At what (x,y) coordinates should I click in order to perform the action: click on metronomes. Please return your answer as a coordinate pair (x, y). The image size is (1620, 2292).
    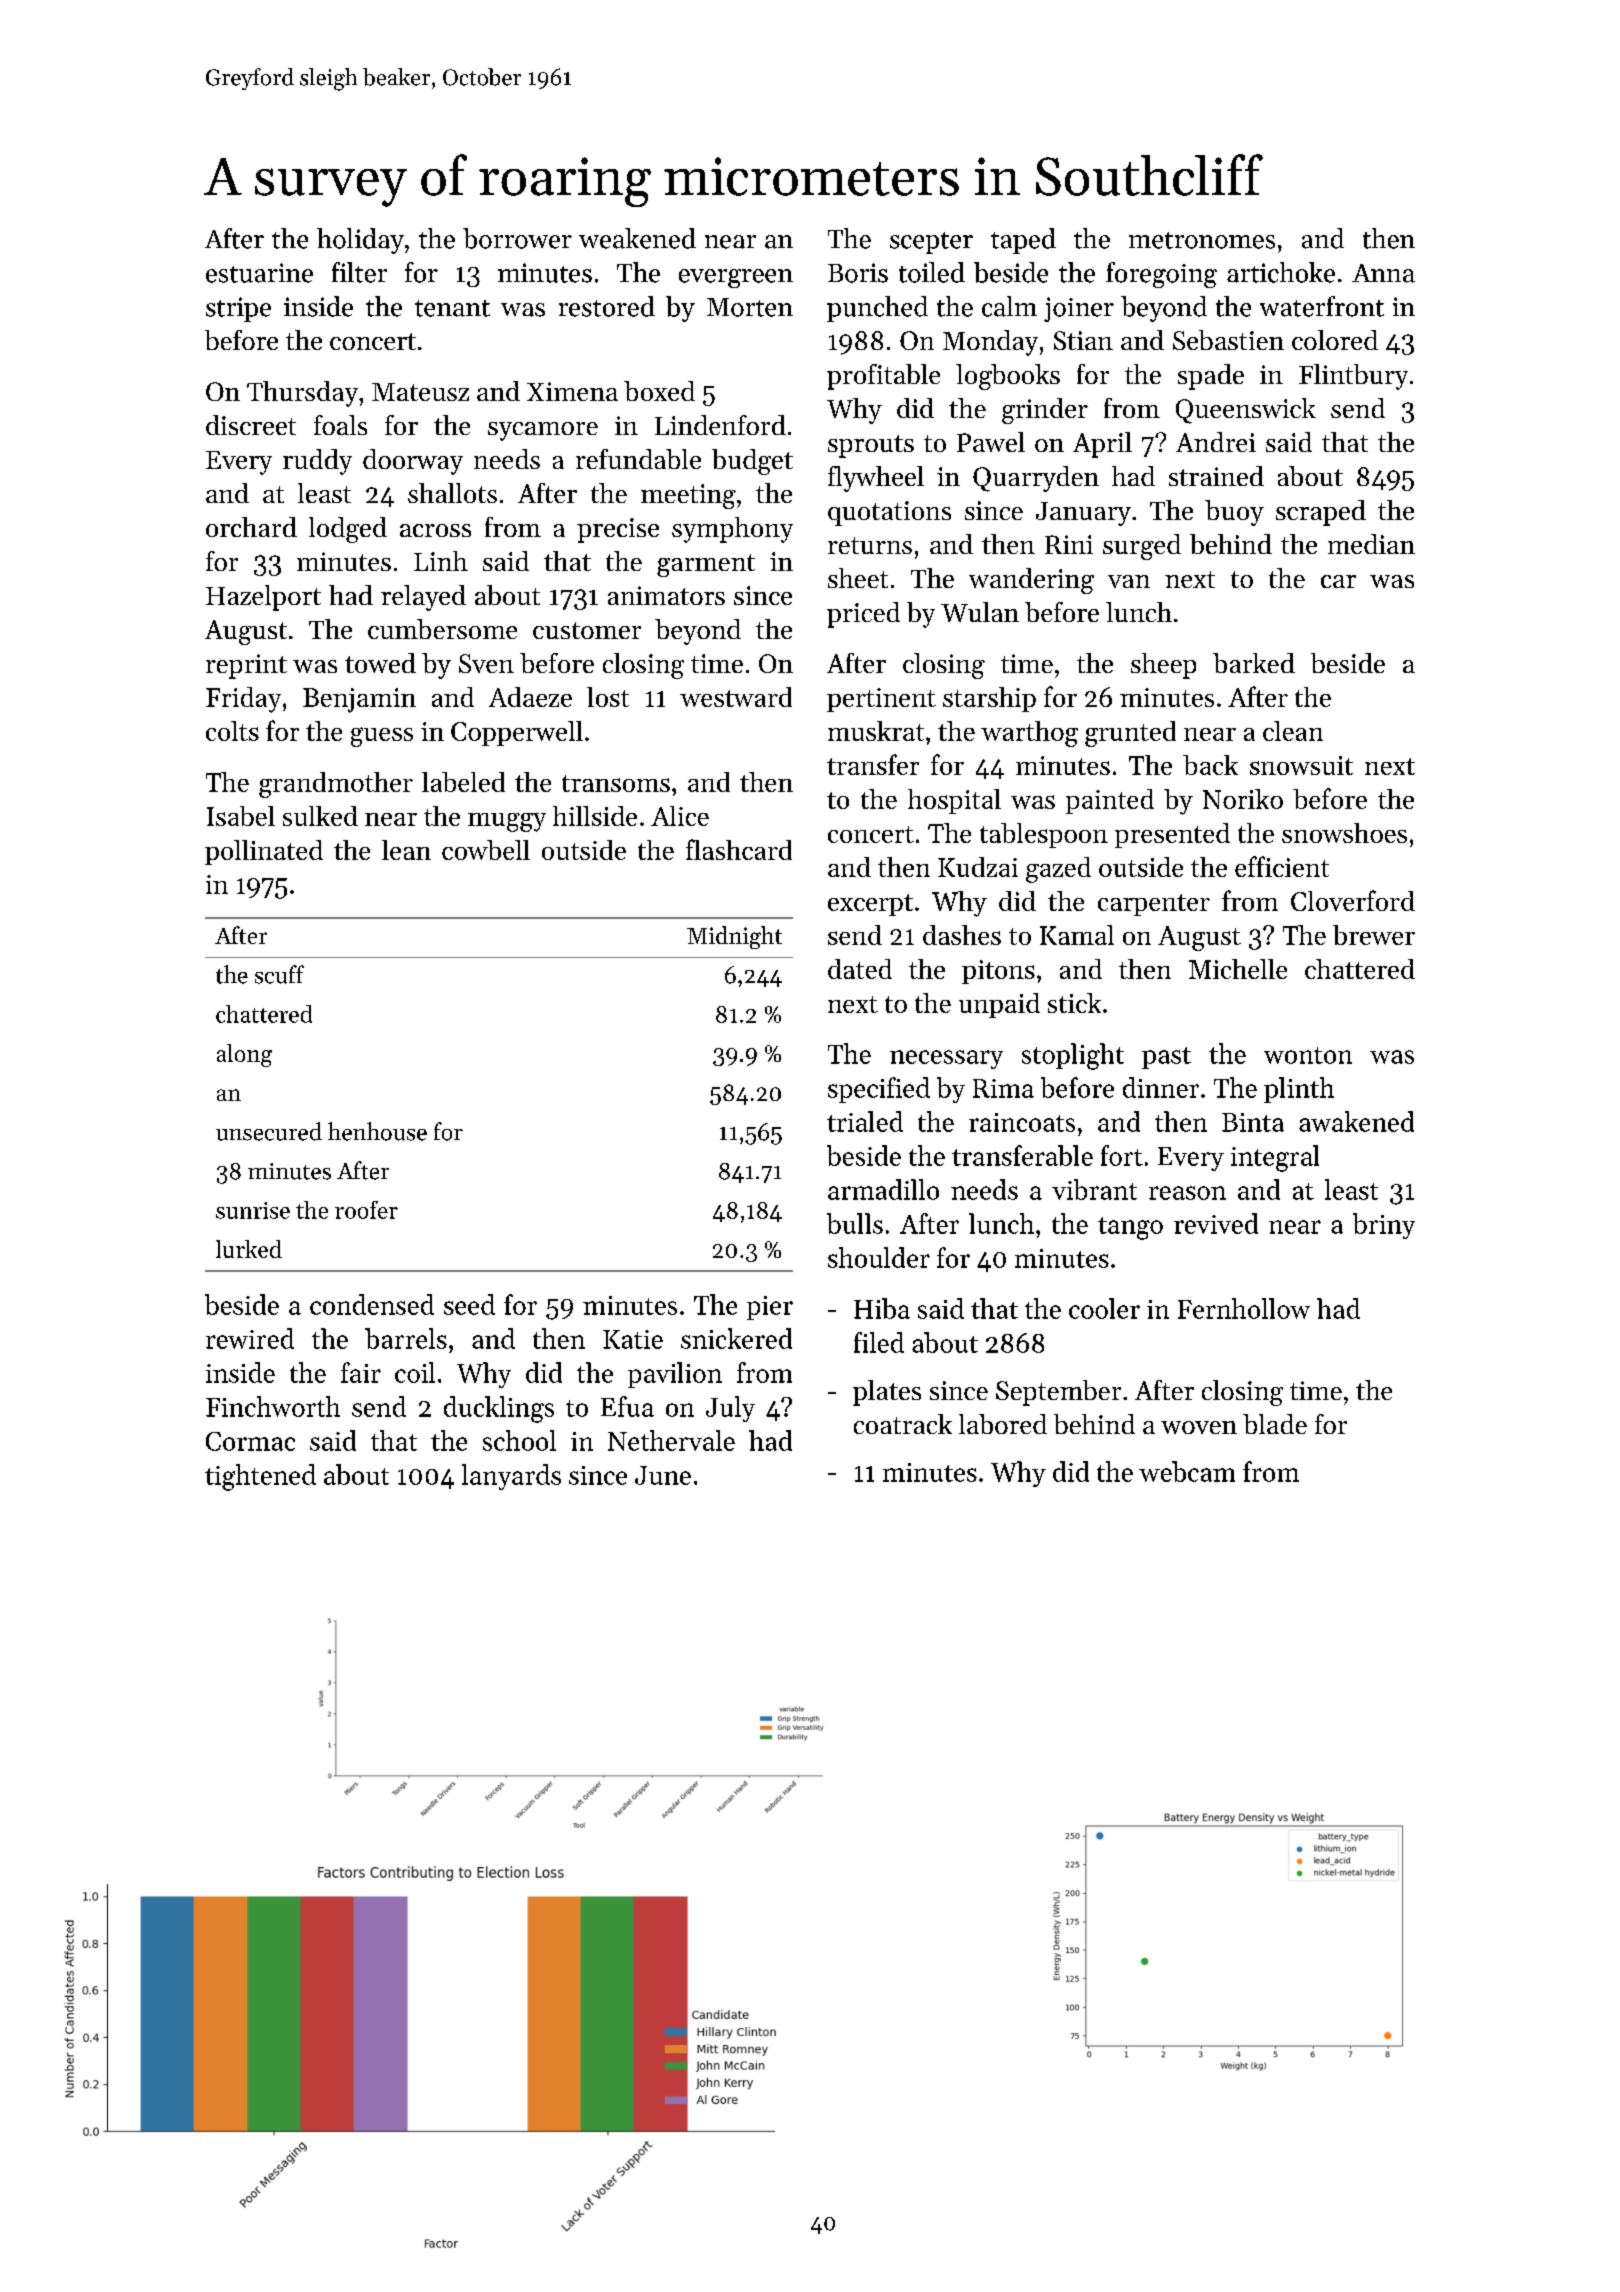
    Looking at the image, I should click on (1202, 240).
